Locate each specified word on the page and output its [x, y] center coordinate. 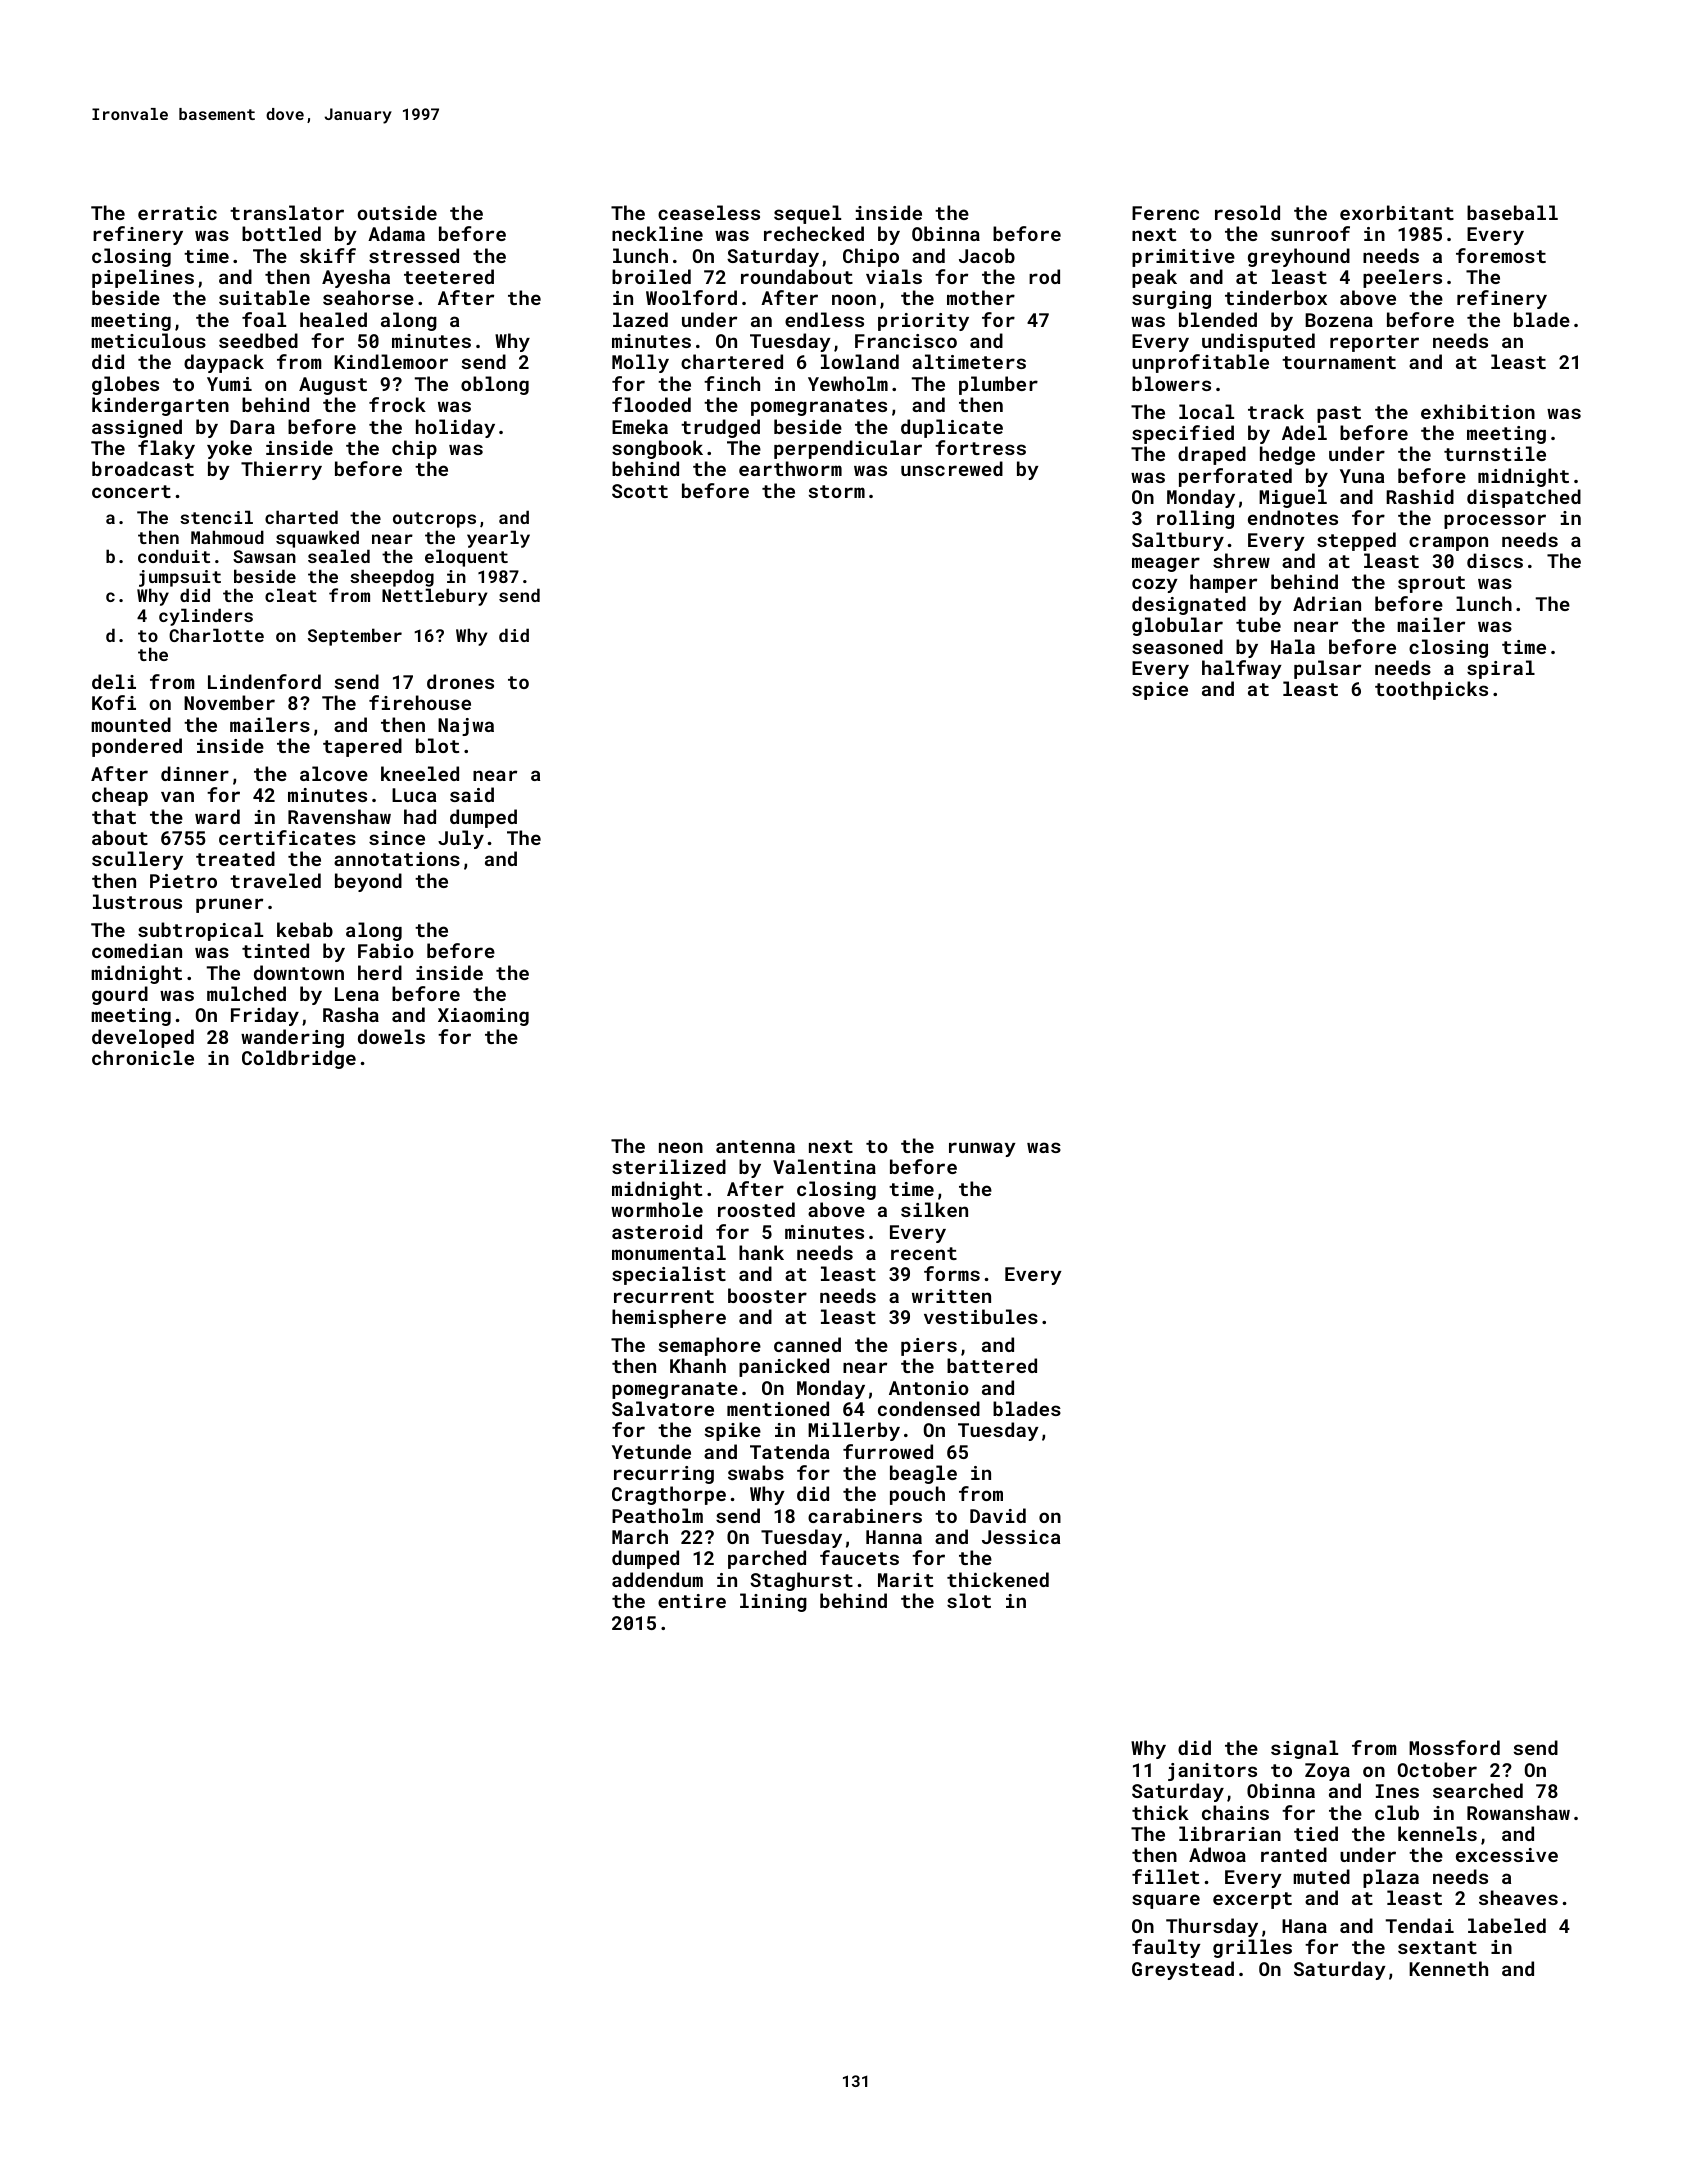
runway [982, 1149]
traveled [275, 880]
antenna [755, 1146]
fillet [1165, 1876]
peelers [1402, 278]
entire [692, 1601]
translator [287, 212]
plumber [998, 385]
